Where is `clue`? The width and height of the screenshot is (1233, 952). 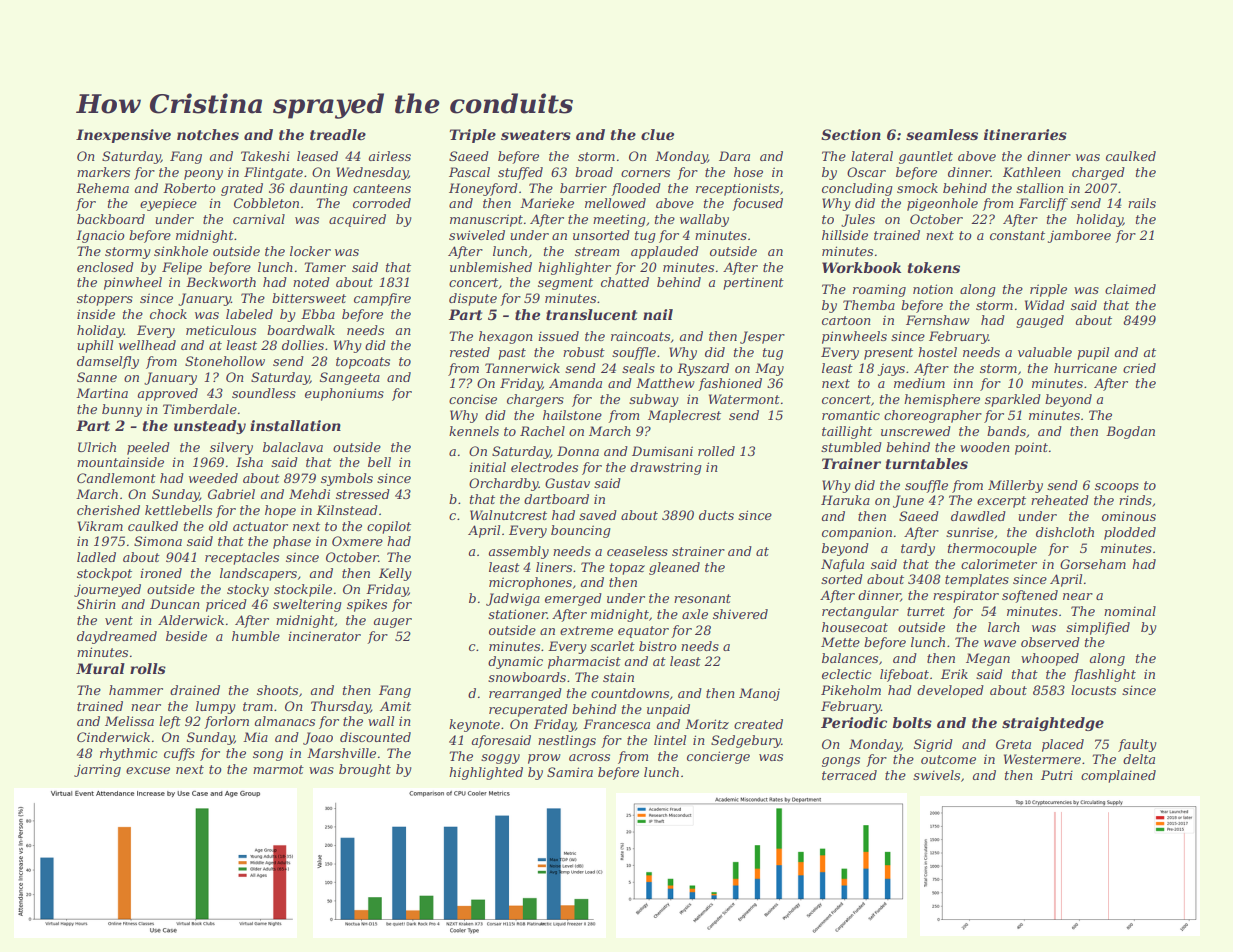 clue is located at coordinates (657, 134).
